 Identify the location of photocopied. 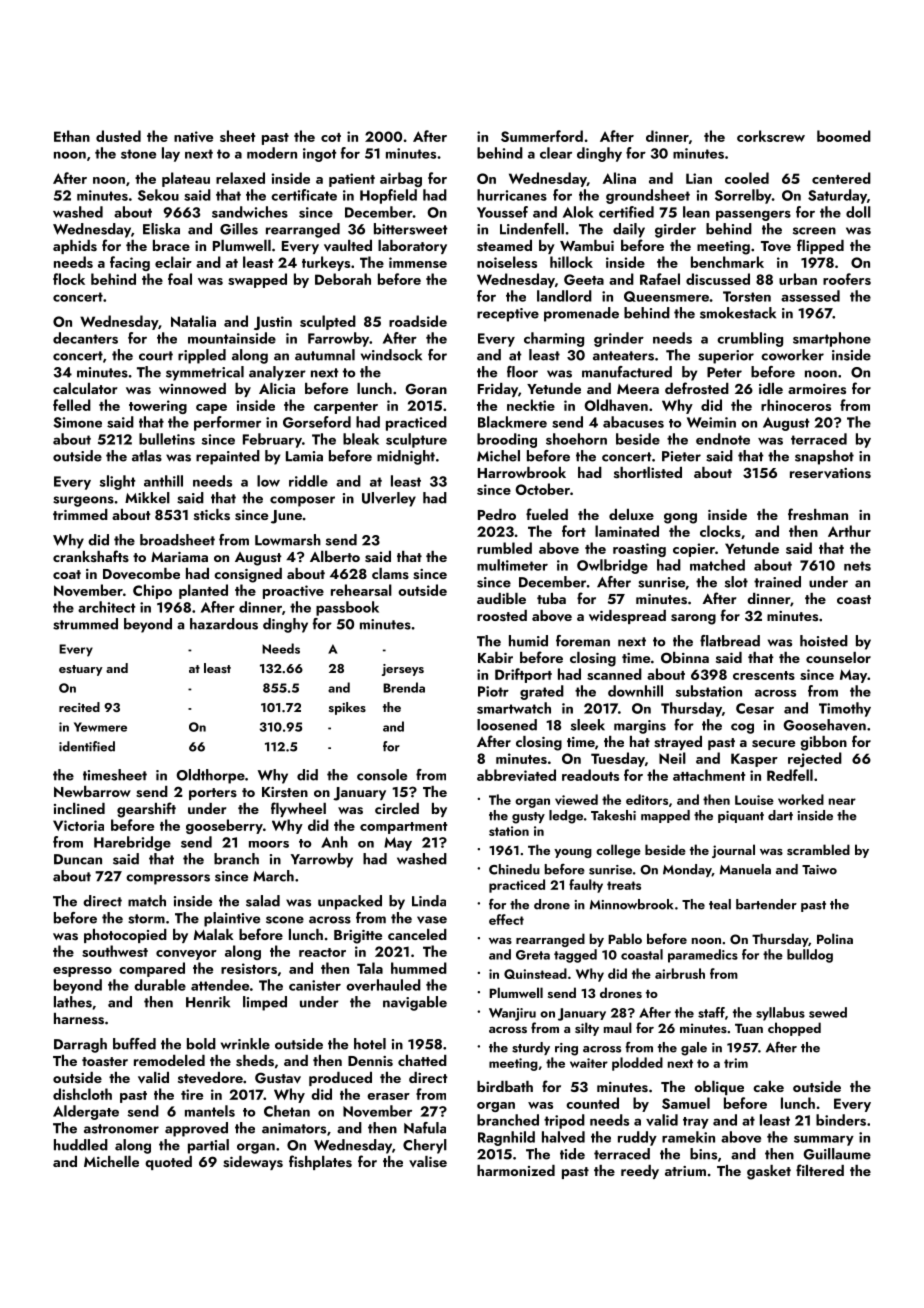
(125, 936).
